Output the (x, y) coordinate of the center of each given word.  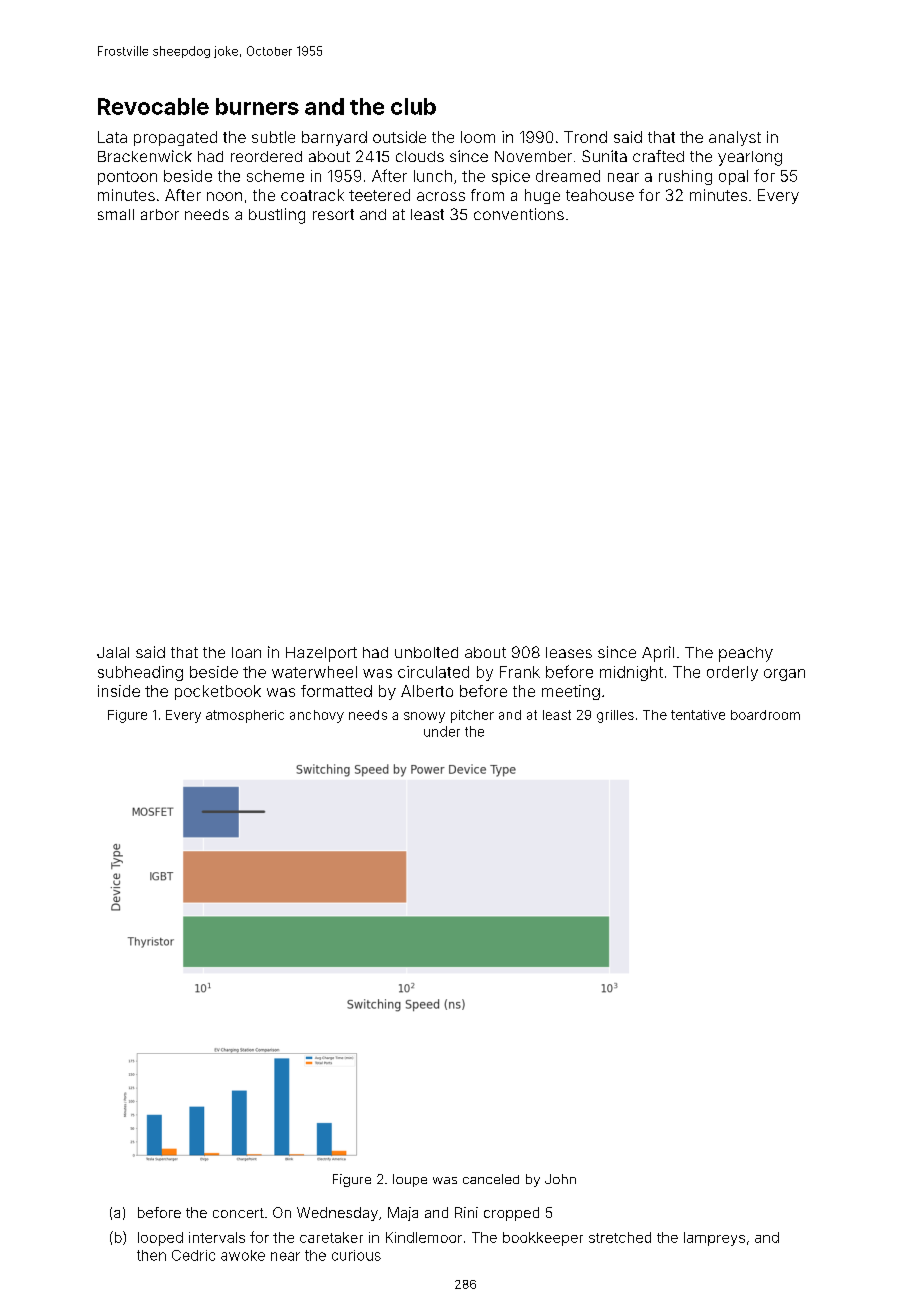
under (442, 731)
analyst (735, 138)
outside (399, 137)
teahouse (600, 195)
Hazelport (321, 654)
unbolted (426, 652)
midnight (631, 673)
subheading (140, 673)
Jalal (113, 652)
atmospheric (245, 716)
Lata (112, 137)
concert (238, 1213)
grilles (615, 716)
